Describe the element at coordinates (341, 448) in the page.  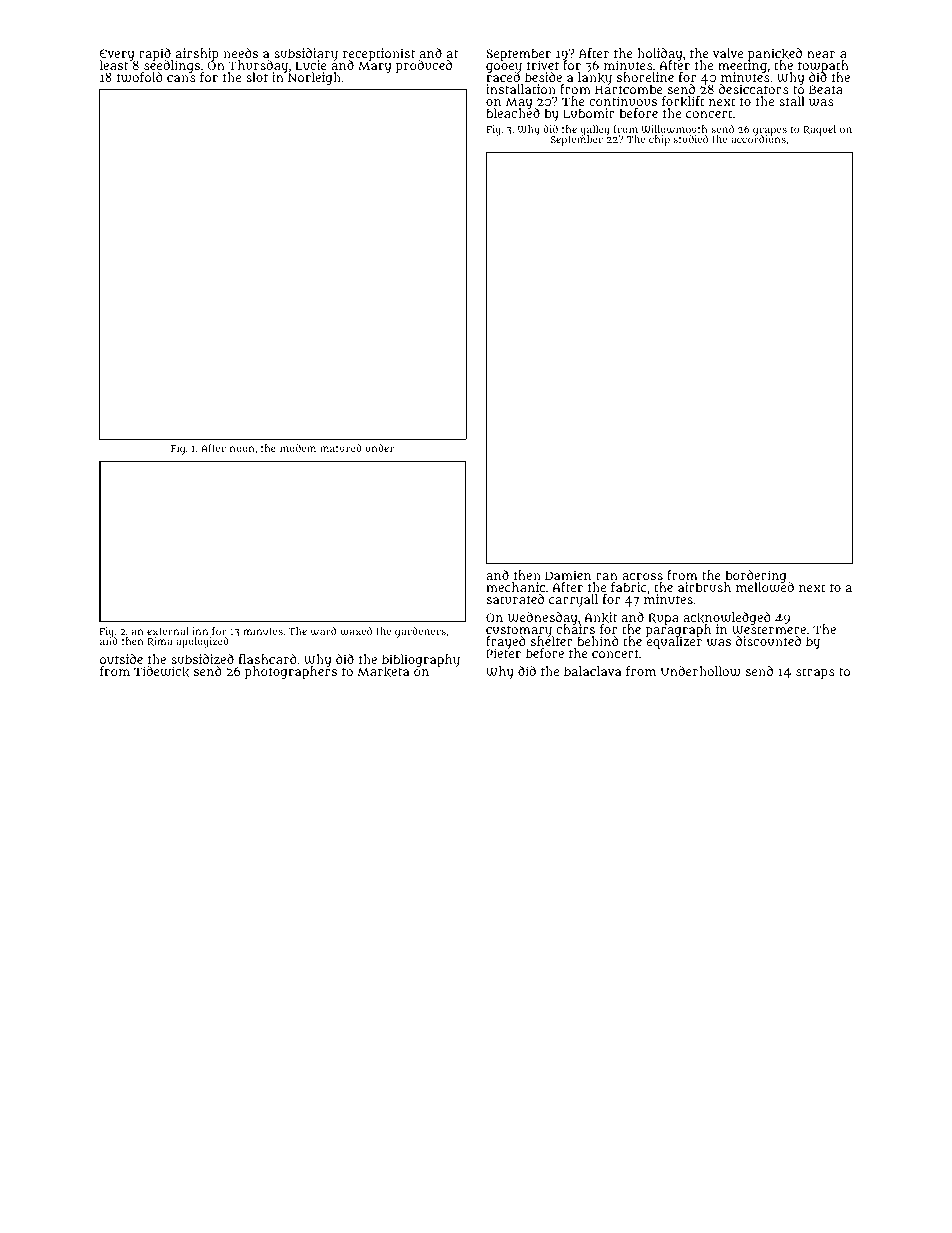
I see `matured` at that location.
